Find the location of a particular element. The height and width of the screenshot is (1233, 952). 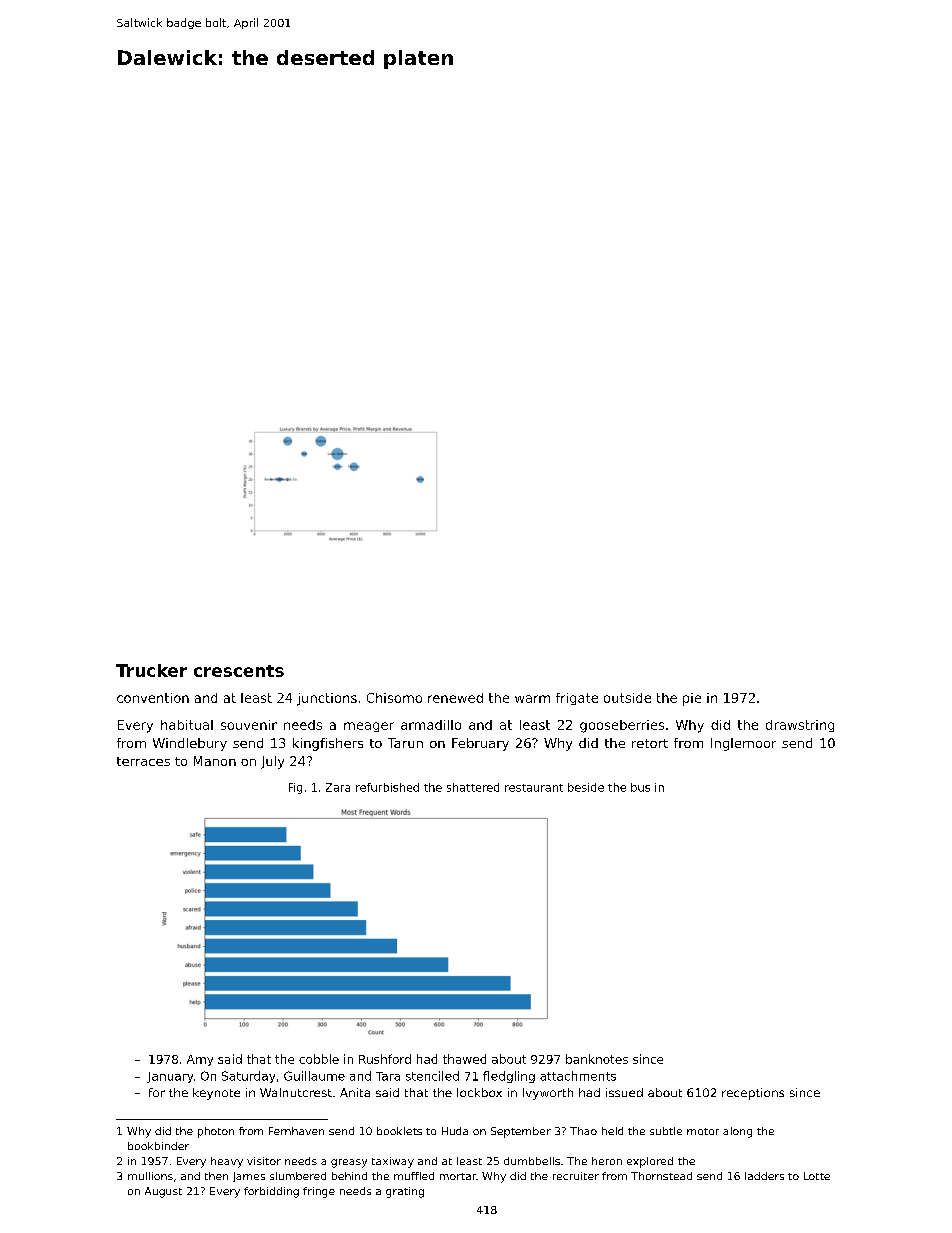

beside is located at coordinates (586, 787).
